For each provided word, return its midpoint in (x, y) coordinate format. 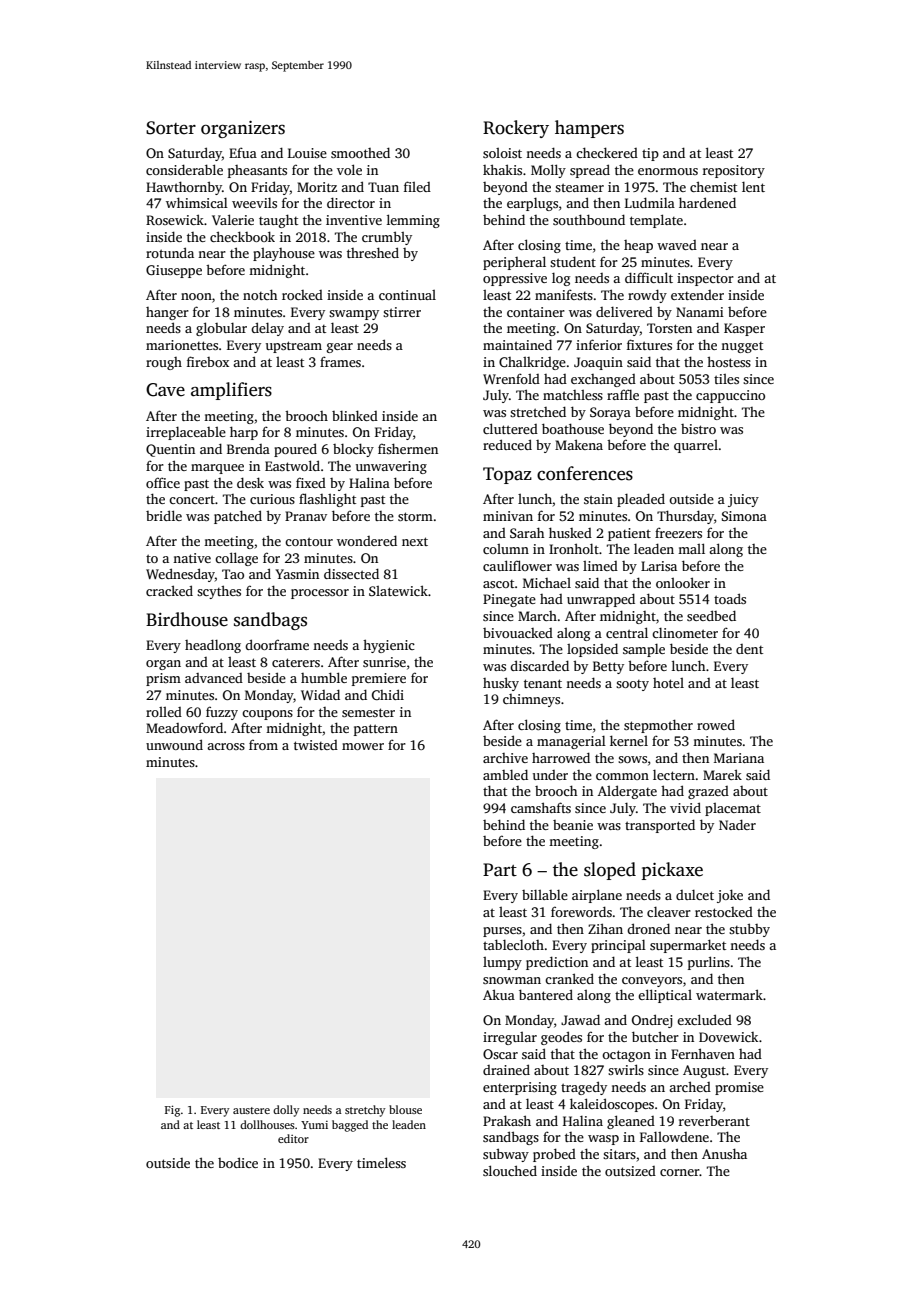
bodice (238, 1162)
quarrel (696, 446)
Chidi (388, 694)
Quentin (170, 450)
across (226, 746)
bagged (350, 1126)
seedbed (711, 615)
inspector (705, 279)
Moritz (317, 187)
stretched (538, 411)
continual (407, 295)
